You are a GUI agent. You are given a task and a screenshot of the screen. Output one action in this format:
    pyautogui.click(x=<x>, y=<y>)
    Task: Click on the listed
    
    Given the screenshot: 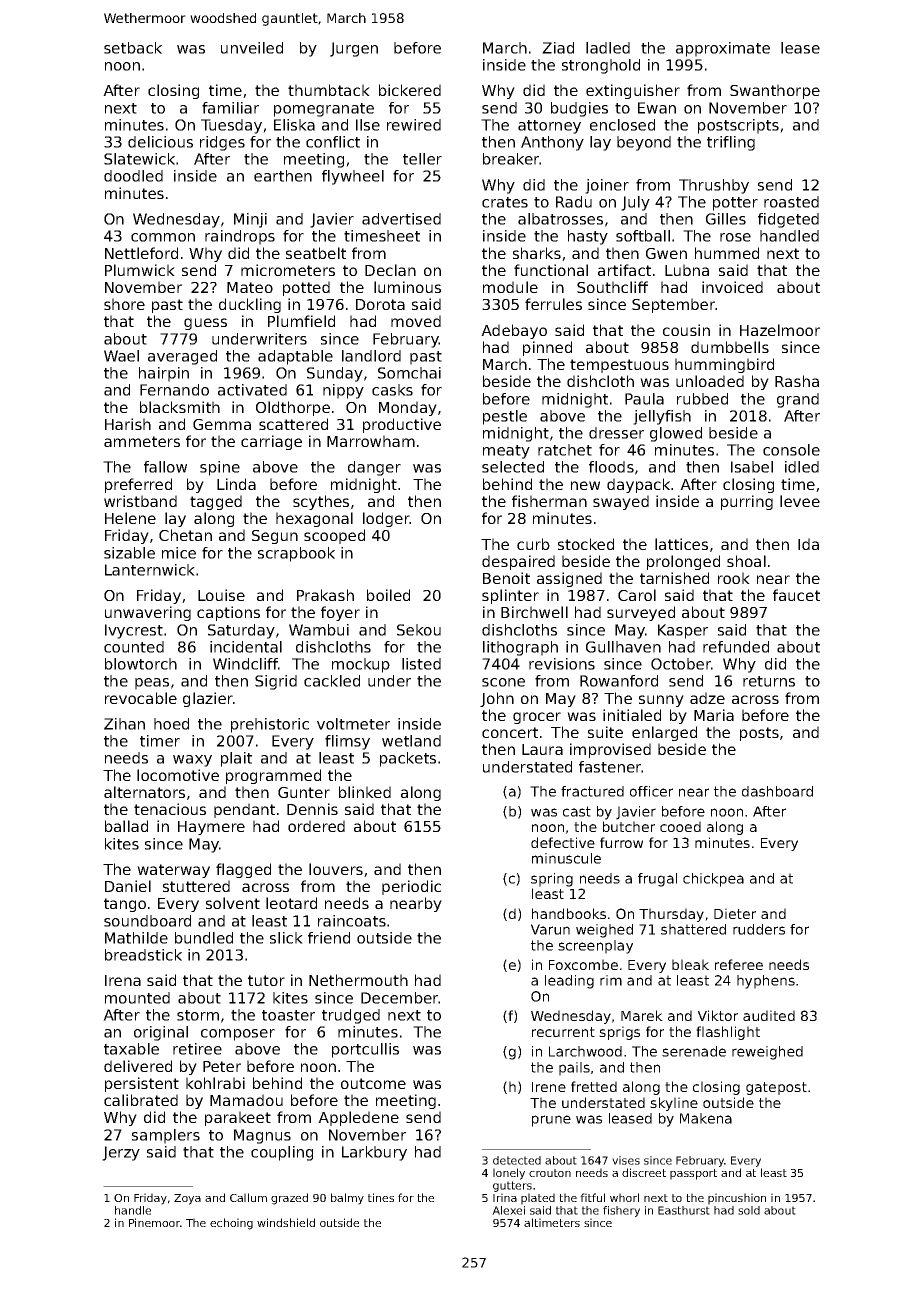 What is the action you would take?
    pyautogui.click(x=421, y=664)
